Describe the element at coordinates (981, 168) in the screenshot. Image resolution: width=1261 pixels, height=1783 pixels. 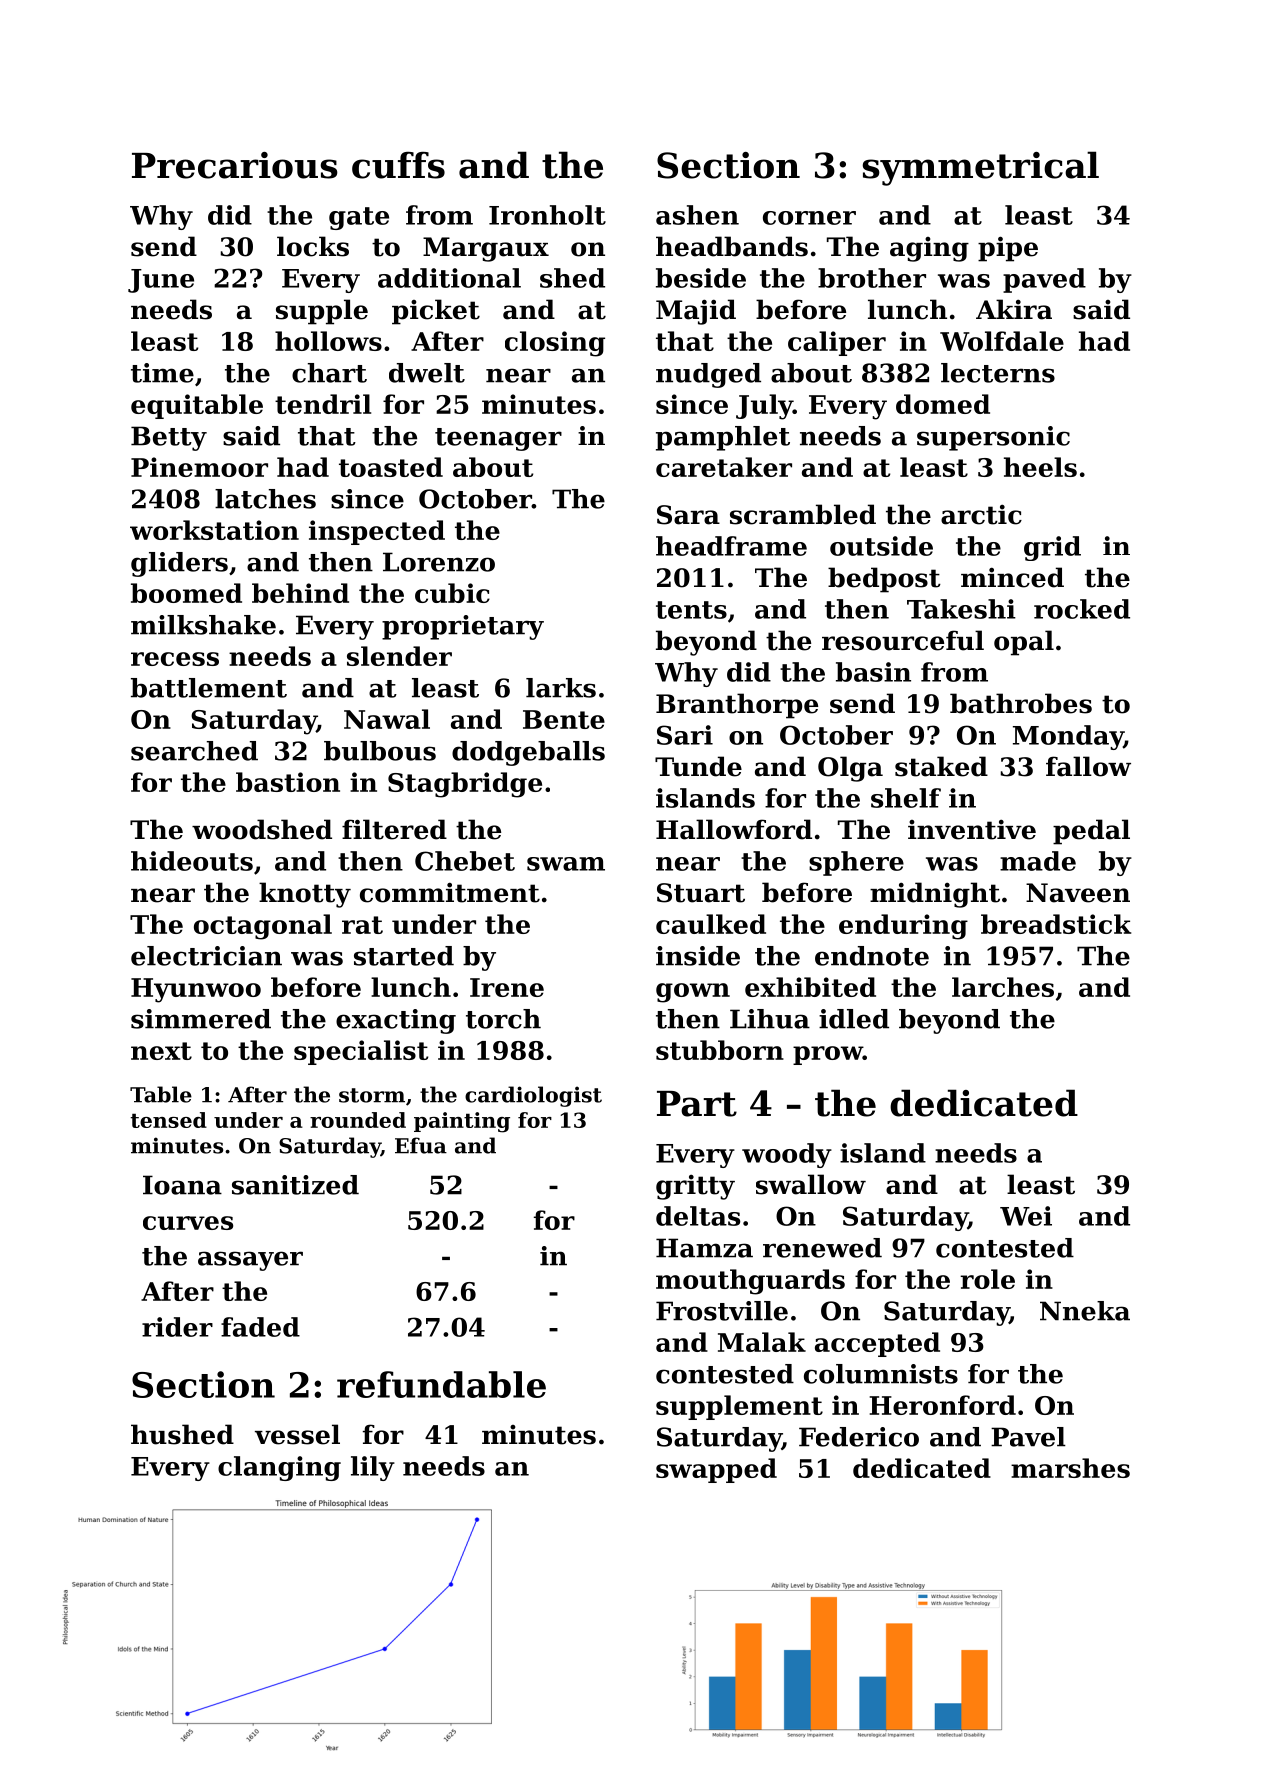
I see `symmetrical` at that location.
